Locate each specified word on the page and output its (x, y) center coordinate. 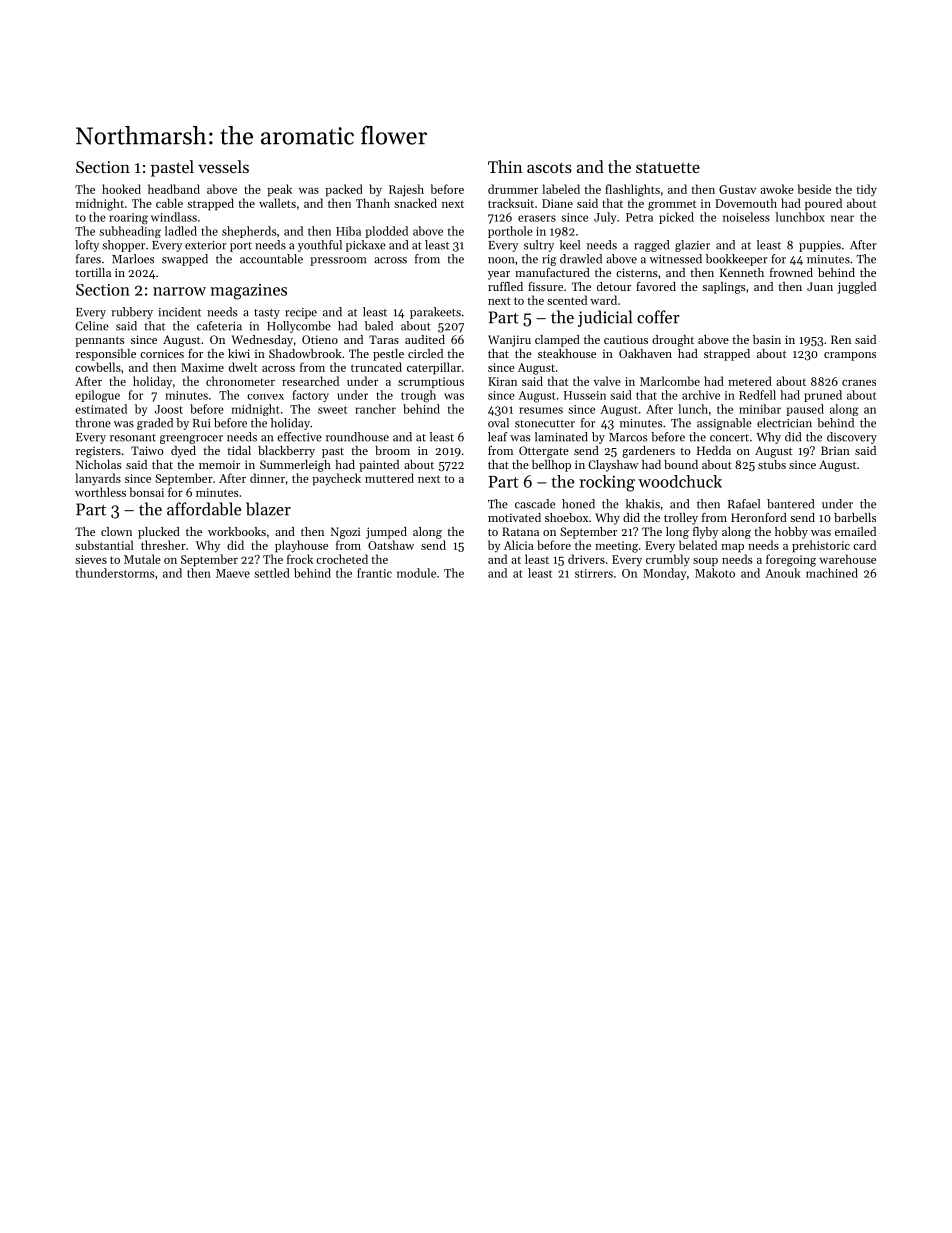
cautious (626, 339)
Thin (505, 166)
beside (814, 189)
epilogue (97, 396)
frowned (791, 272)
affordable (204, 509)
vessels (223, 166)
